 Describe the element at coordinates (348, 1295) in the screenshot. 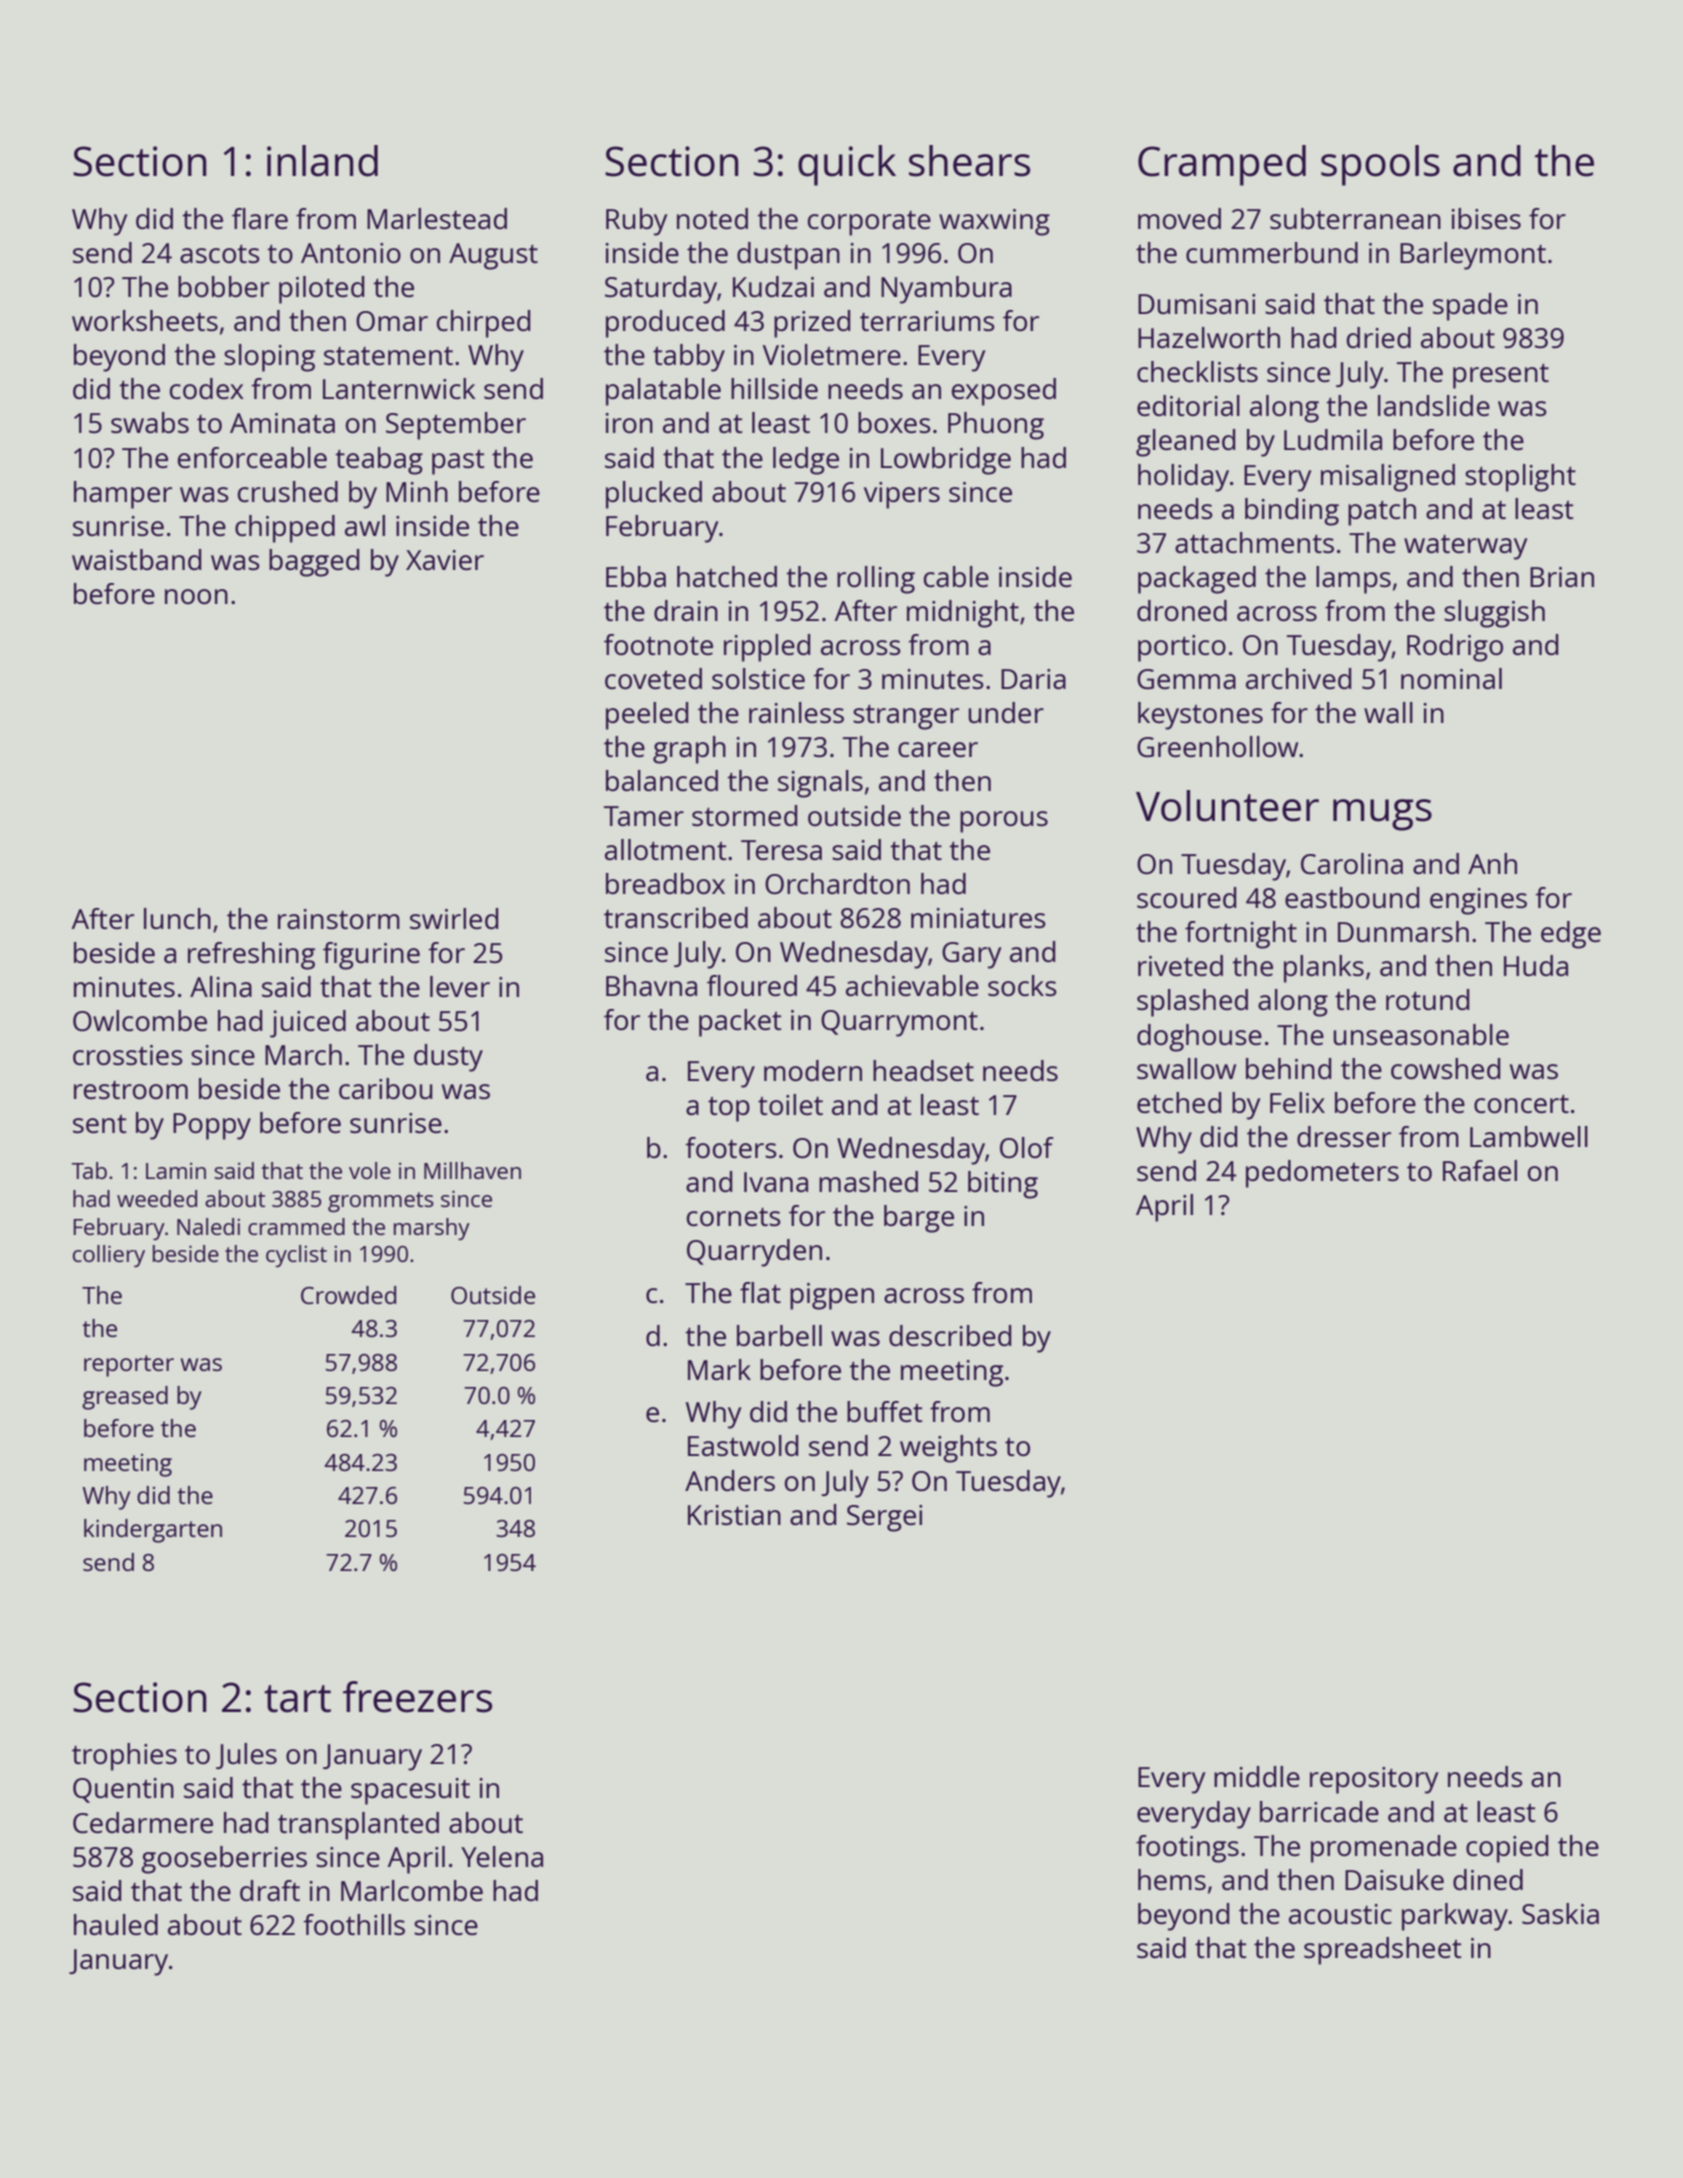

I see `Crowded` at that location.
